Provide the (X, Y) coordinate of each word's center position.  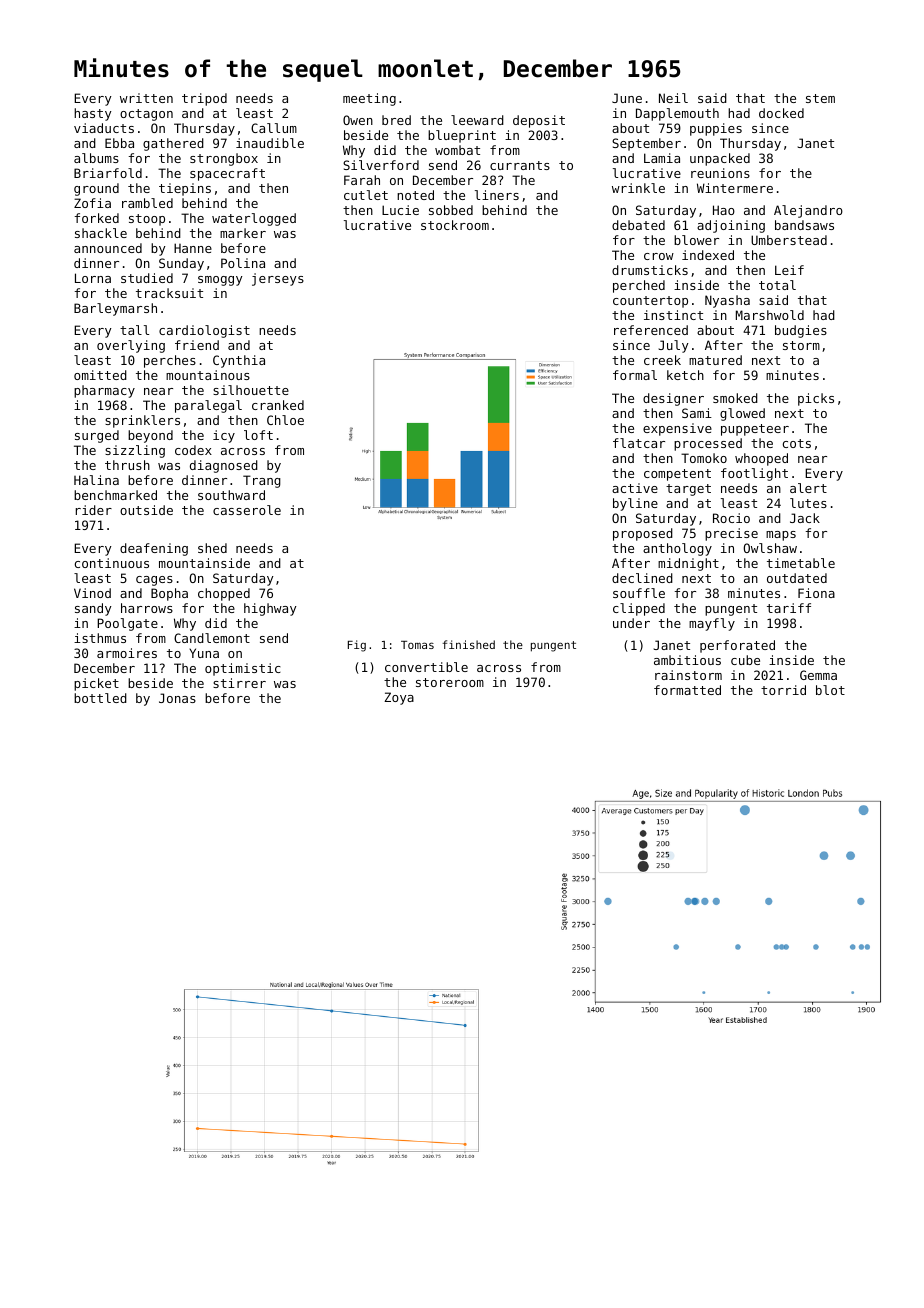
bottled (100, 698)
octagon (146, 115)
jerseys (278, 279)
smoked (735, 398)
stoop (147, 220)
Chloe (285, 420)
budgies (801, 331)
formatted (687, 690)
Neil (673, 98)
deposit (539, 121)
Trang (262, 481)
